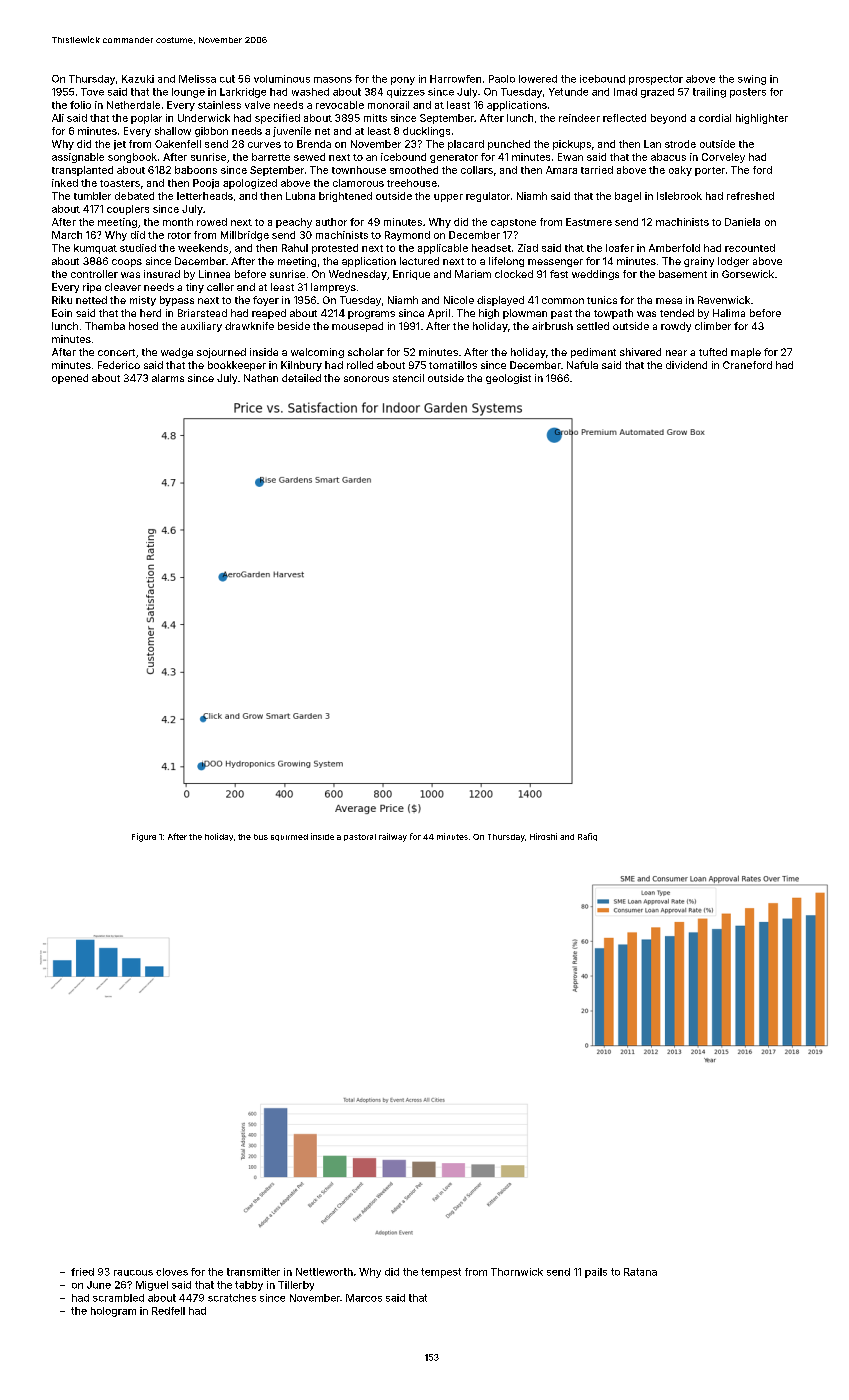 Image resolution: width=849 pixels, height=1400 pixels. Describe the element at coordinates (324, 1272) in the page. I see `Nettleworth` at that location.
